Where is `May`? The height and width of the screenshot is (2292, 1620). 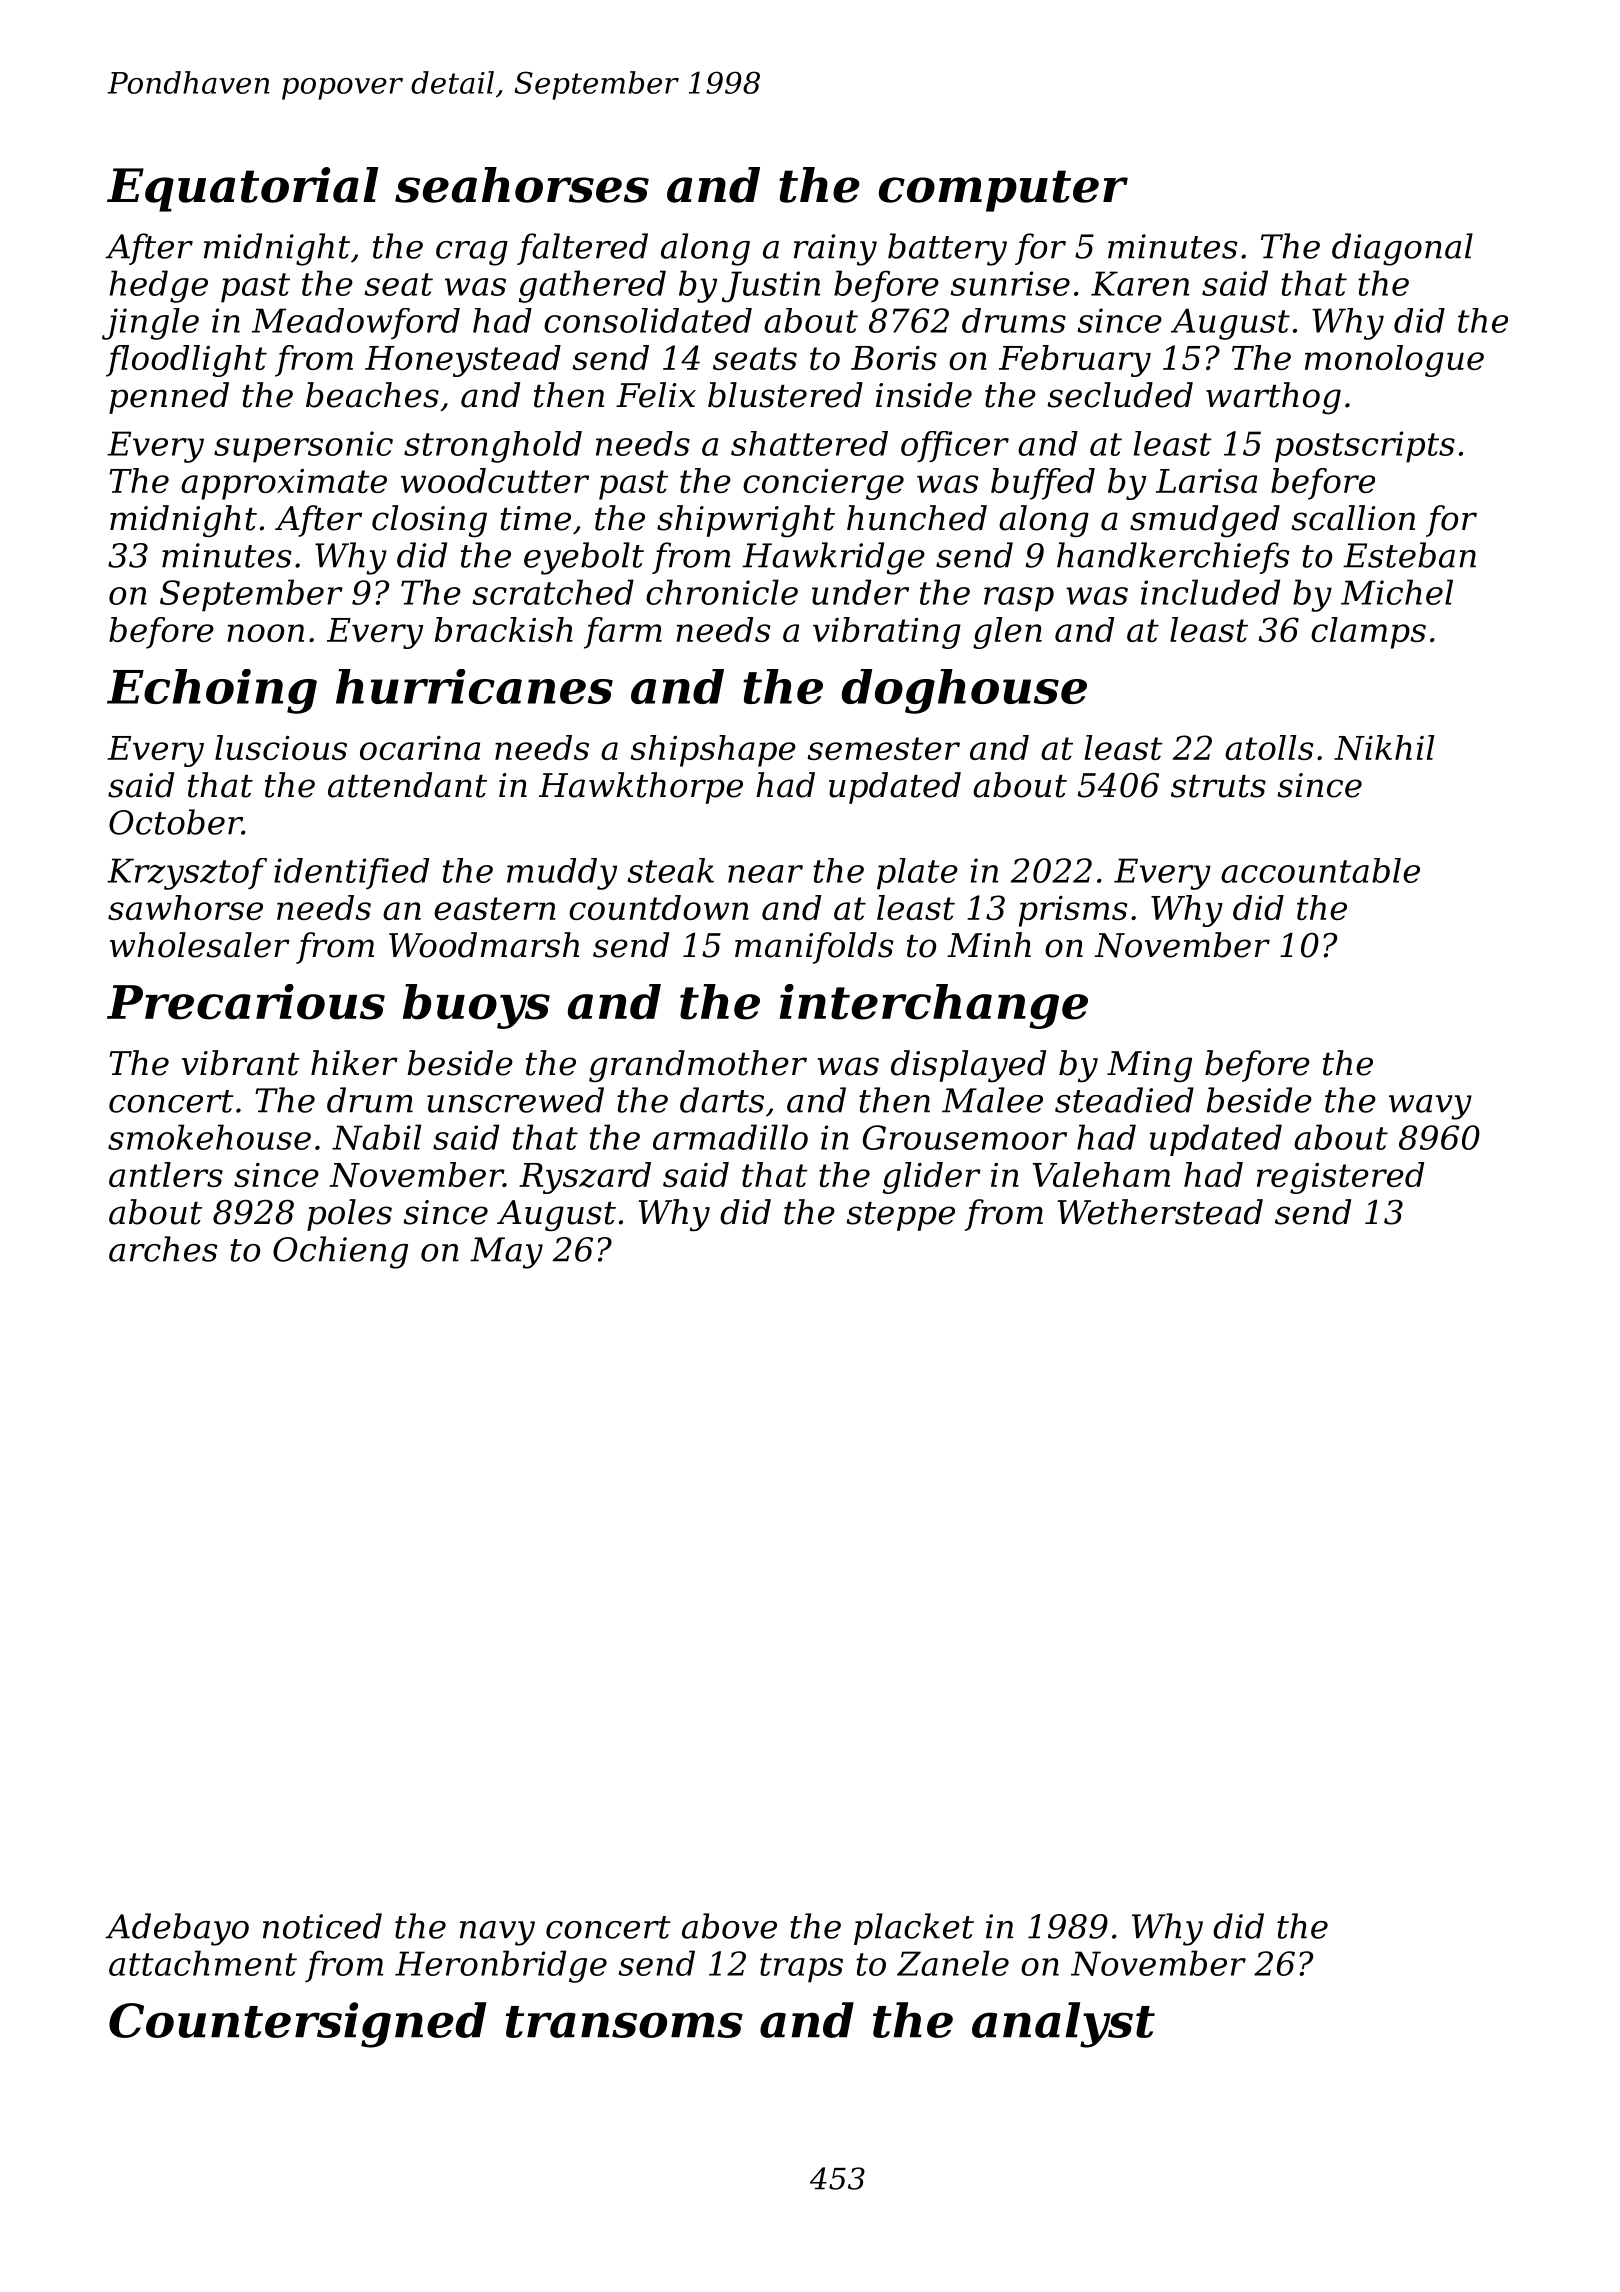 May is located at coordinates (506, 1253).
